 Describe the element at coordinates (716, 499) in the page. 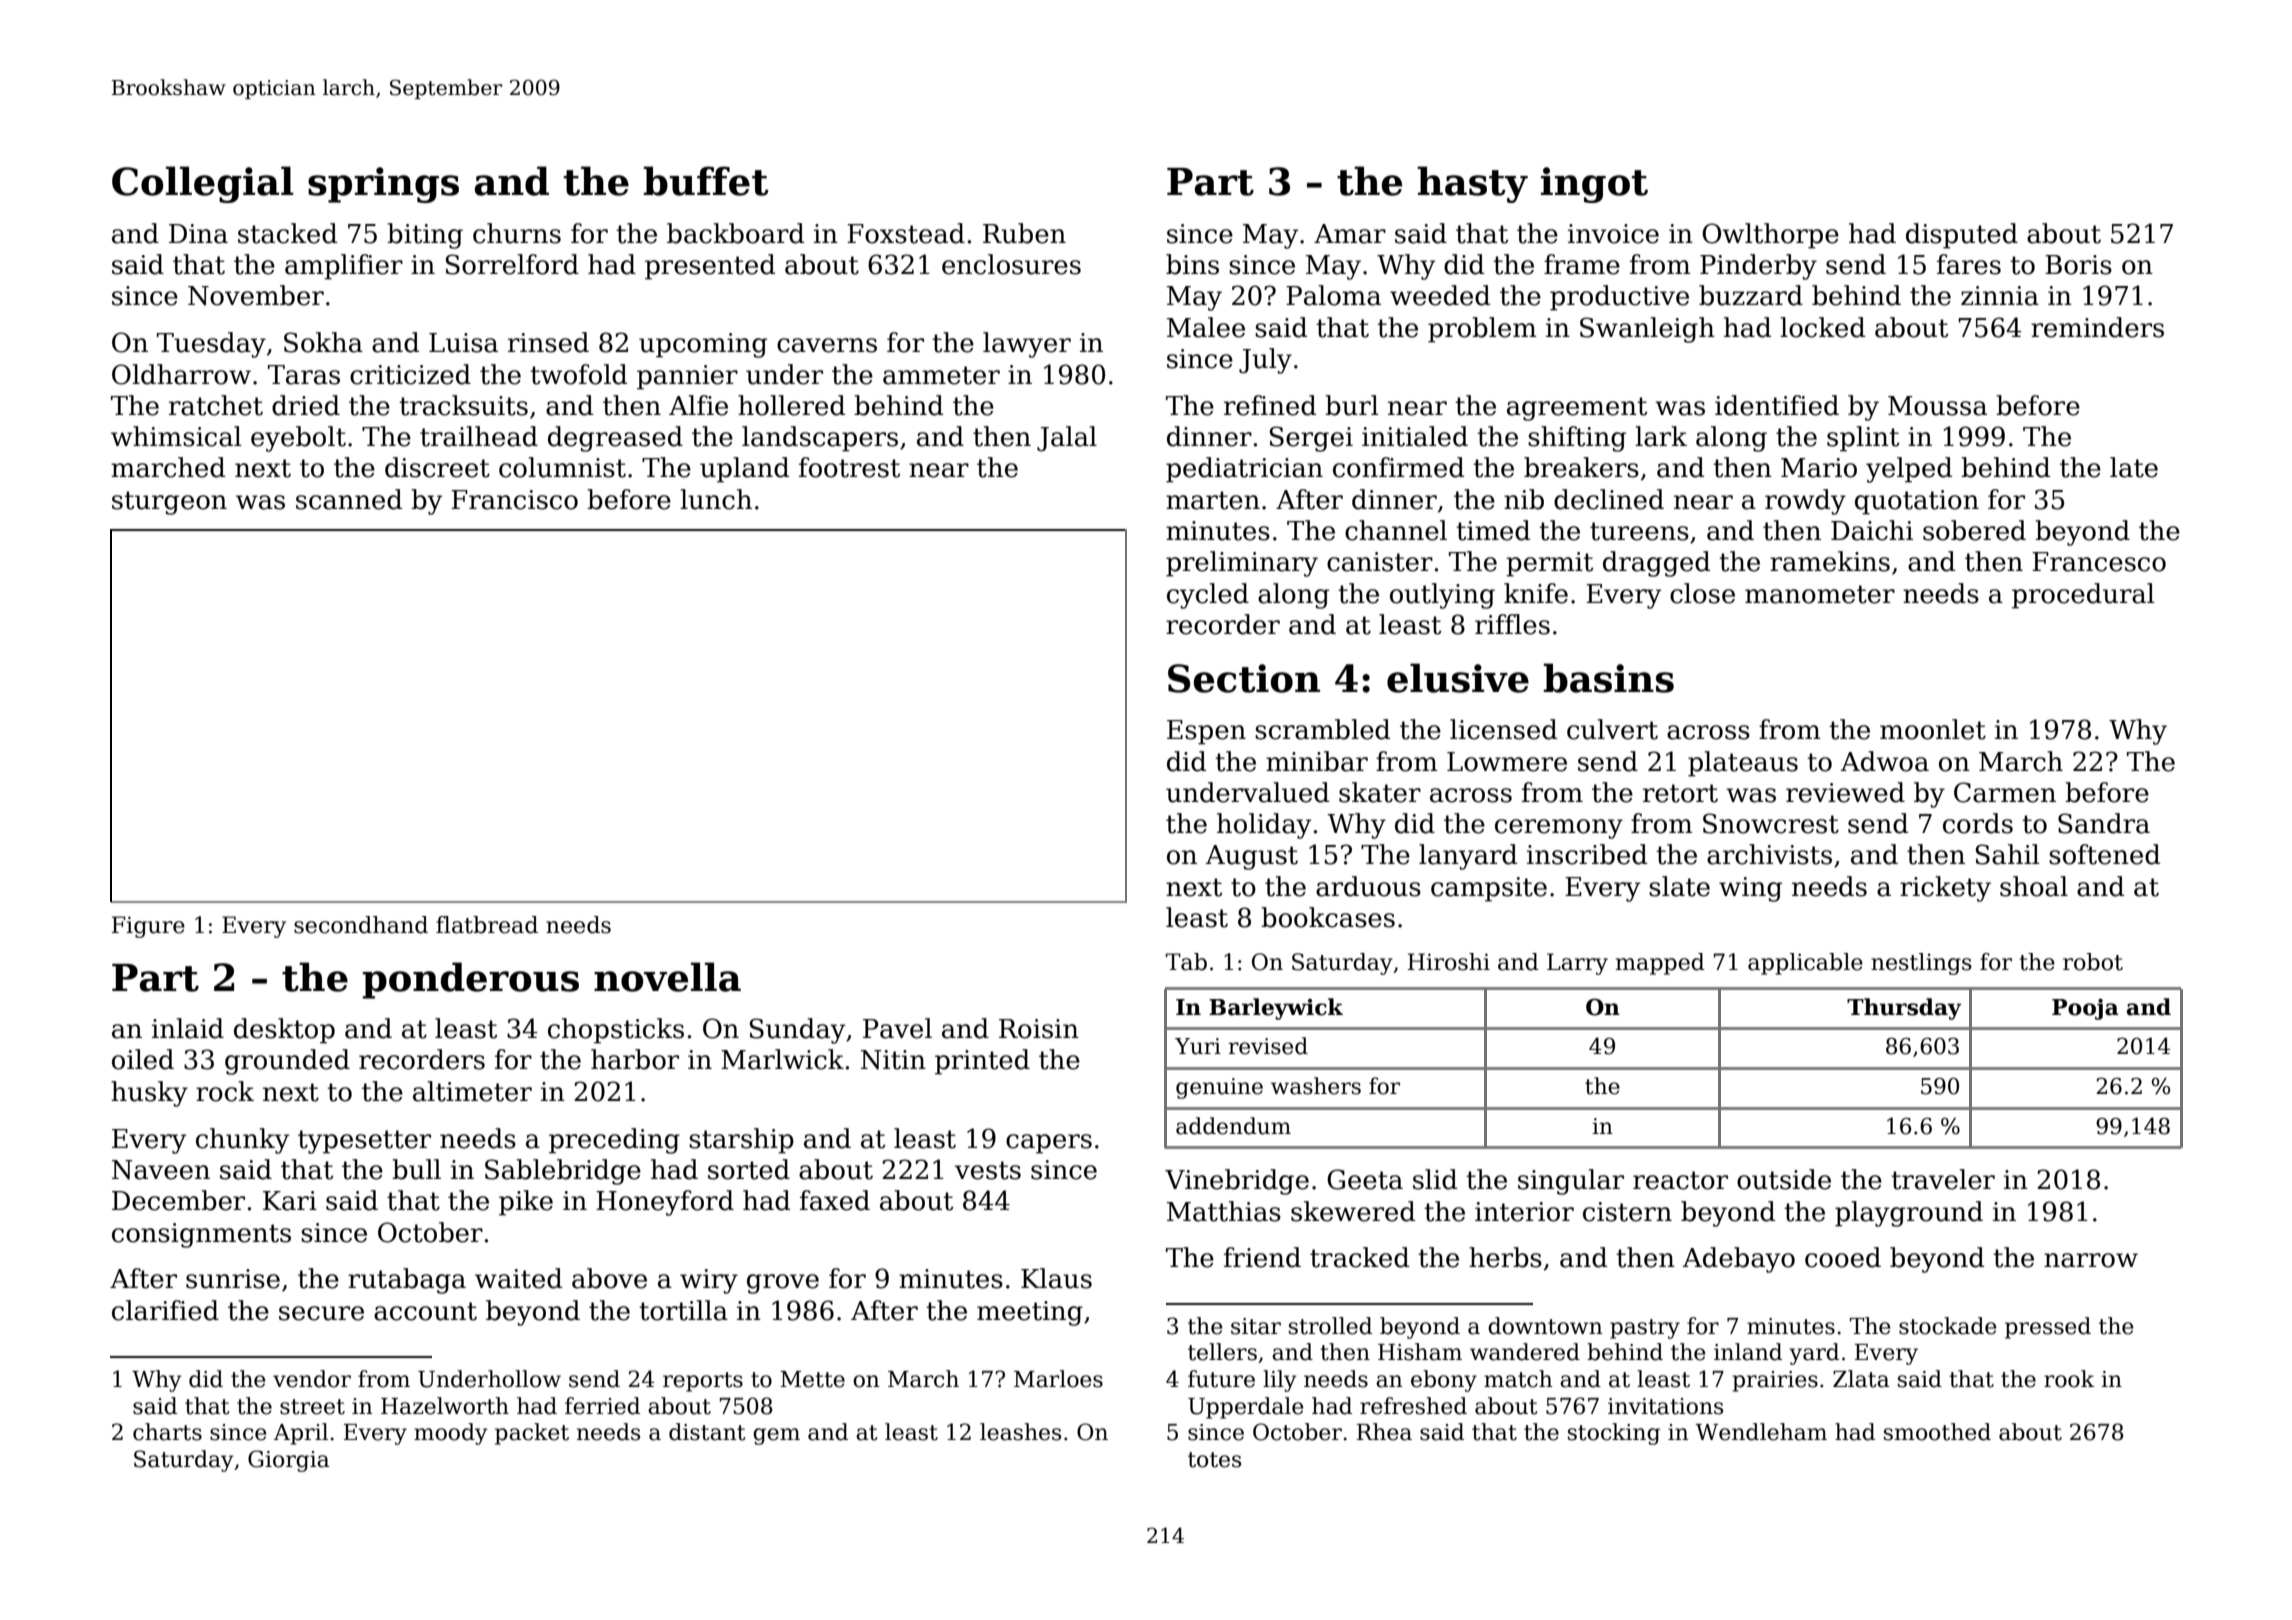

I see `lunch` at that location.
